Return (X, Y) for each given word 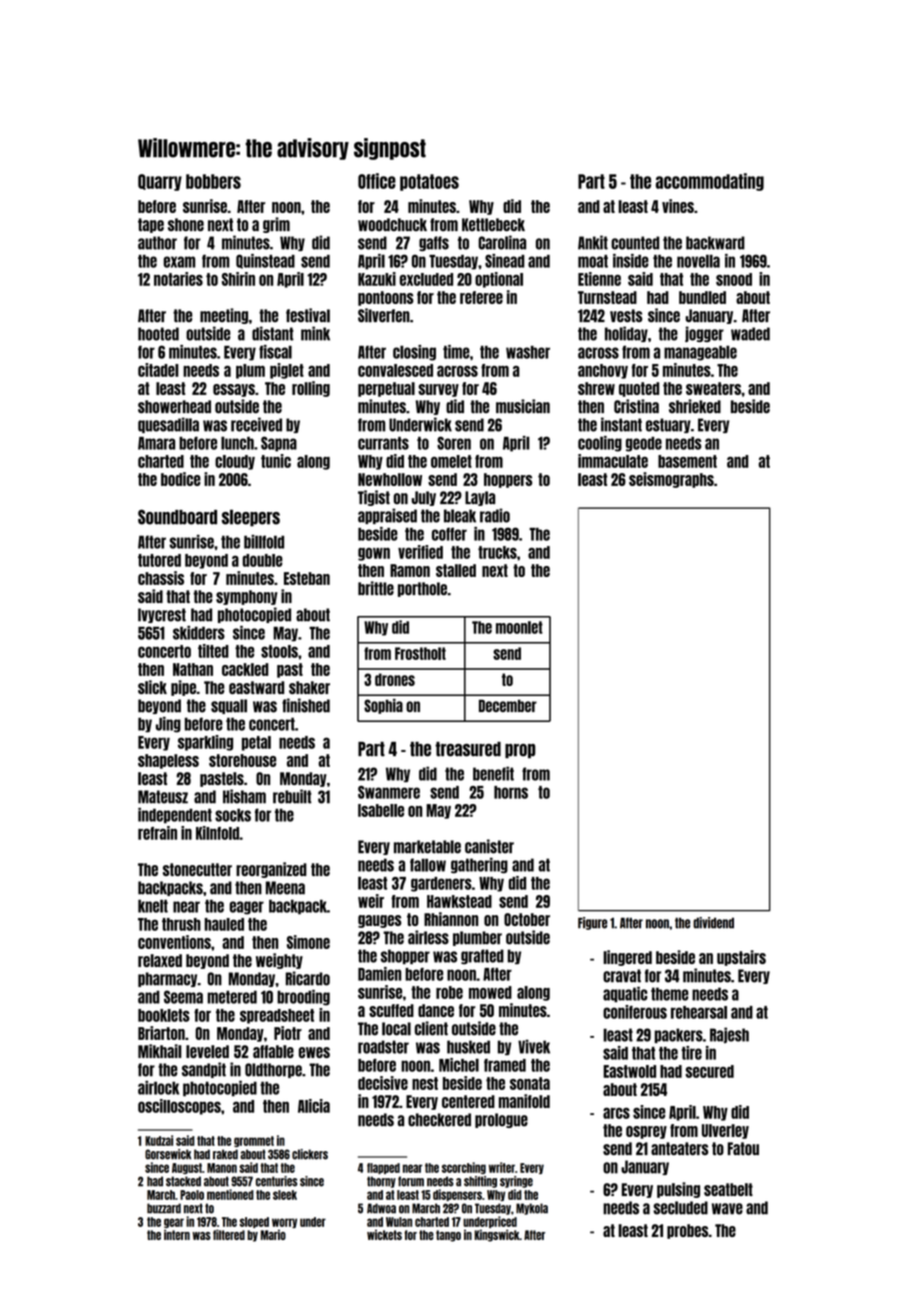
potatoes (429, 182)
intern (177, 1235)
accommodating (710, 182)
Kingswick (497, 1235)
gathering (479, 865)
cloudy (235, 462)
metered (232, 997)
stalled (456, 570)
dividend (713, 923)
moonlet (519, 627)
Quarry (160, 182)
